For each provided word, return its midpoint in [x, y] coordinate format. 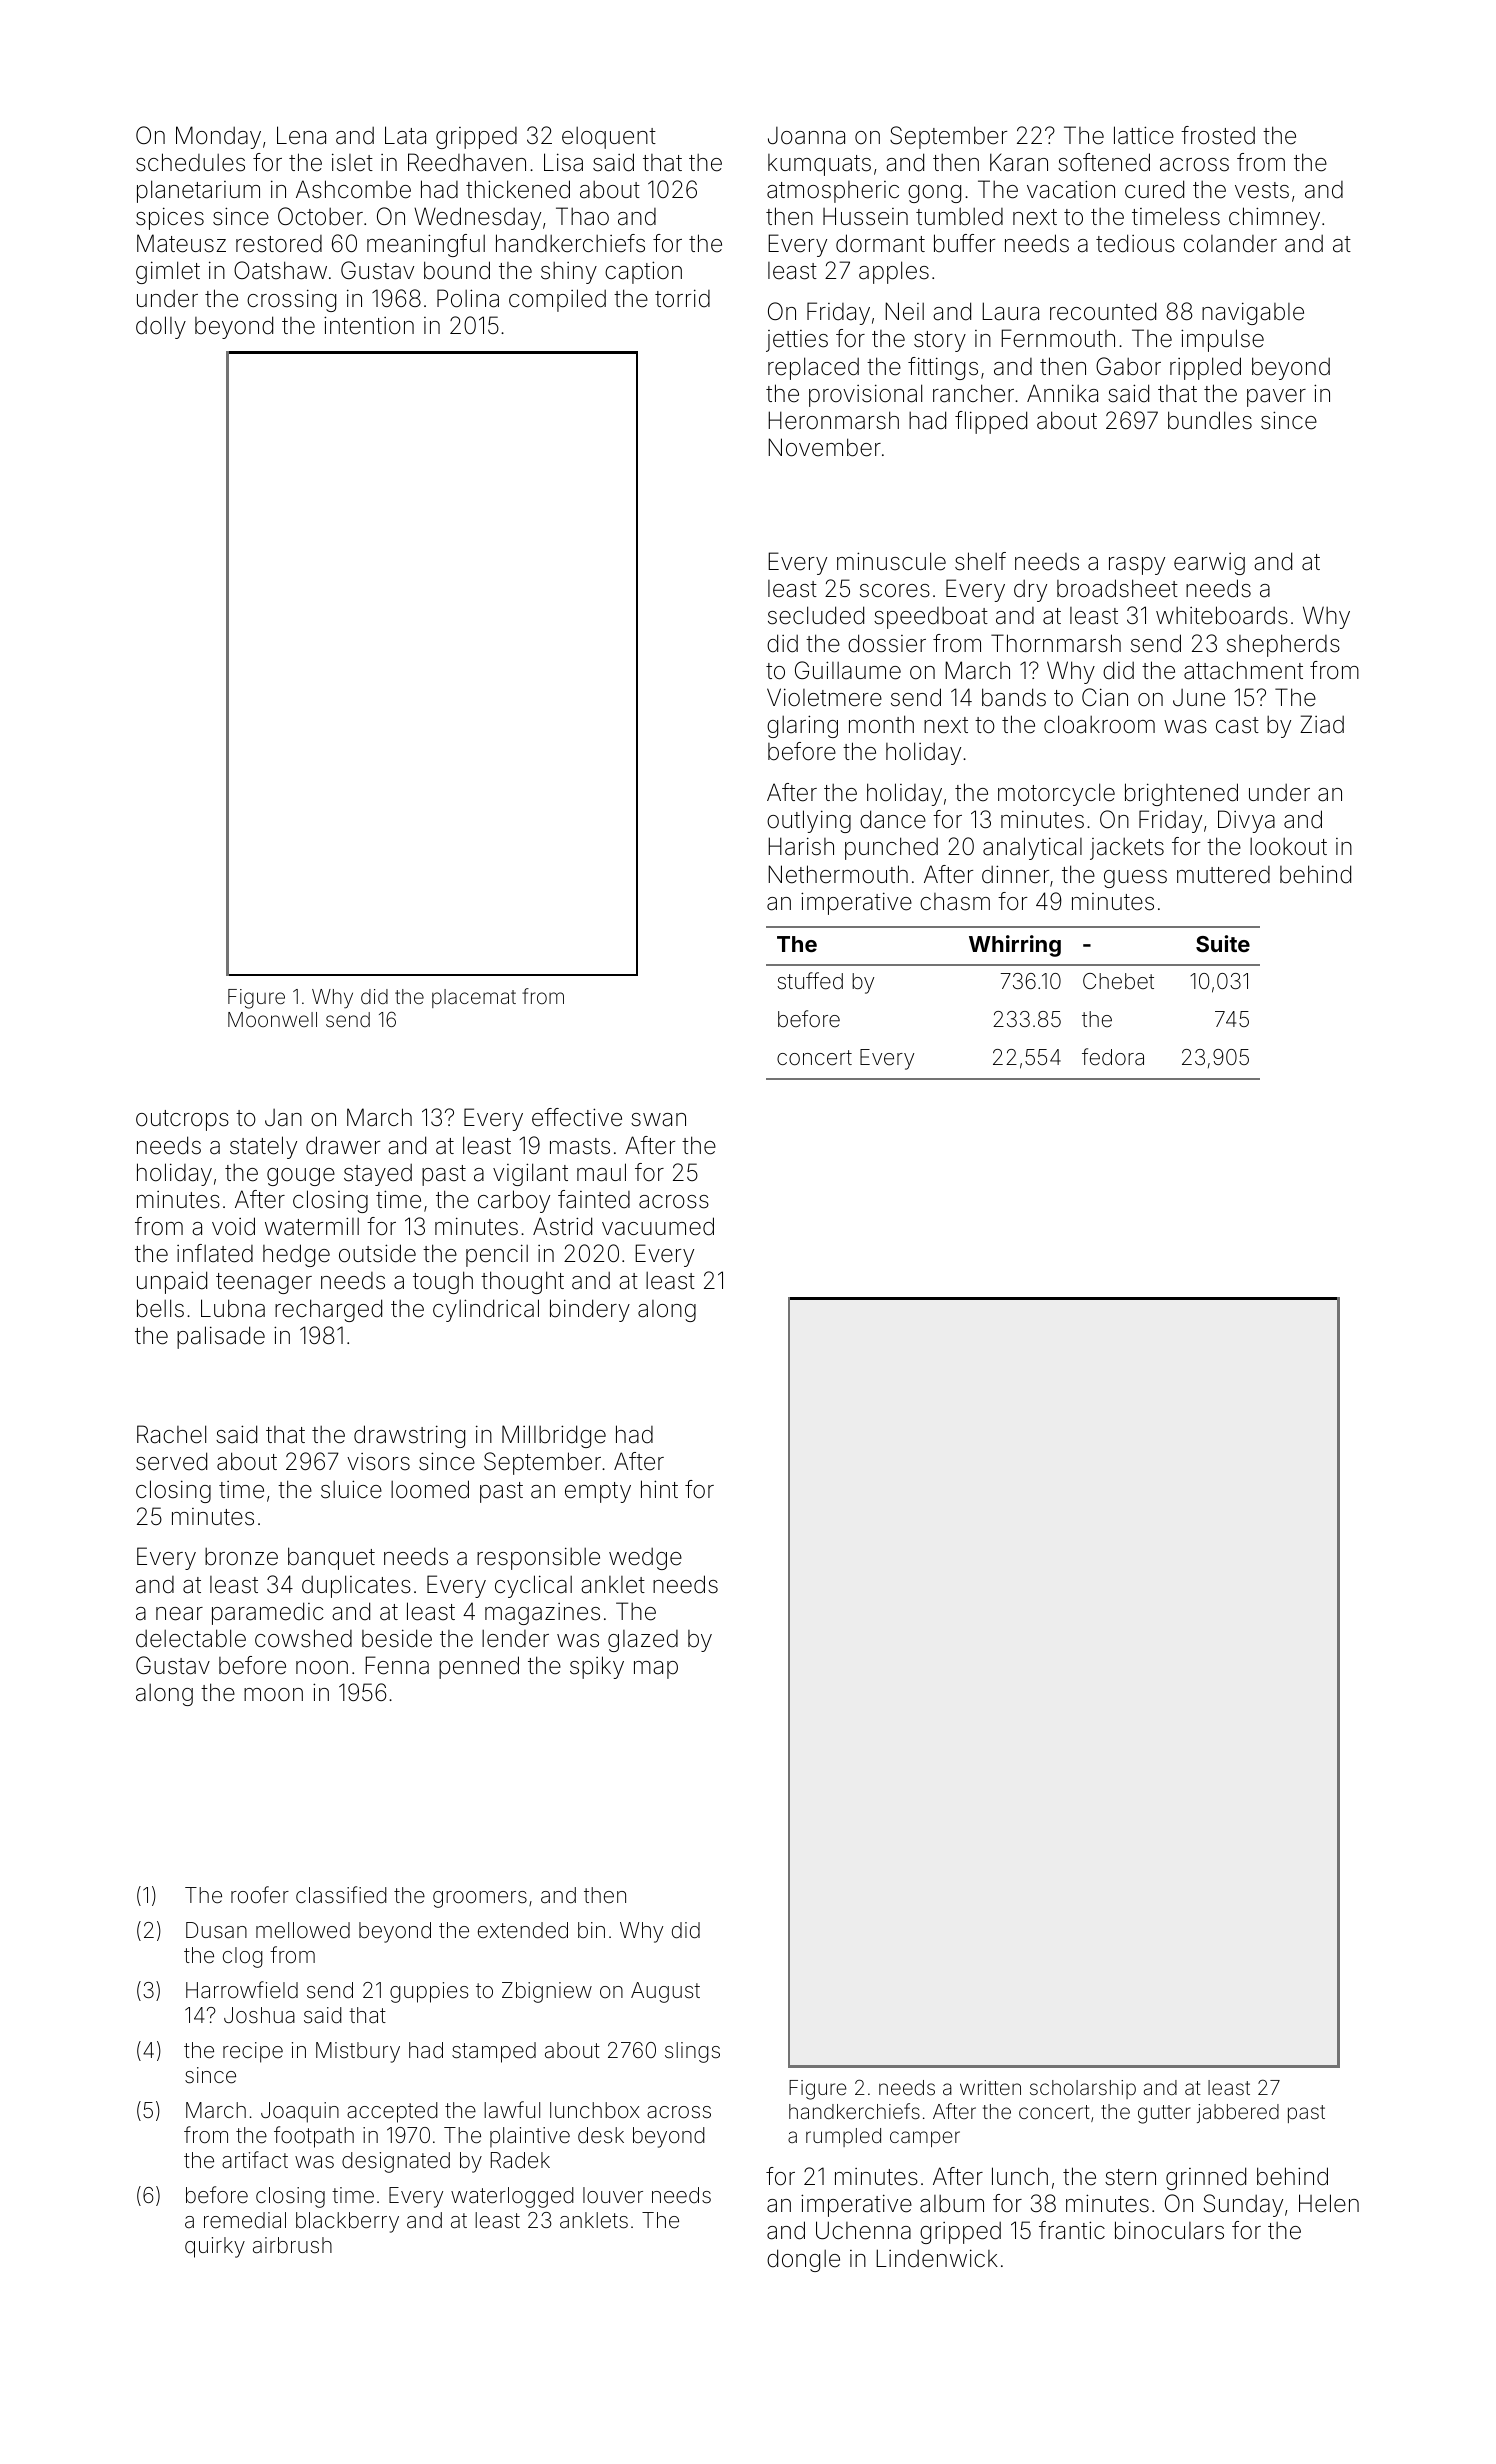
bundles [1210, 420]
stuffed [810, 981]
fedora [1113, 1057]
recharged [328, 1310]
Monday [218, 137]
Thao [582, 216]
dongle [803, 2260]
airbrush [292, 2245]
